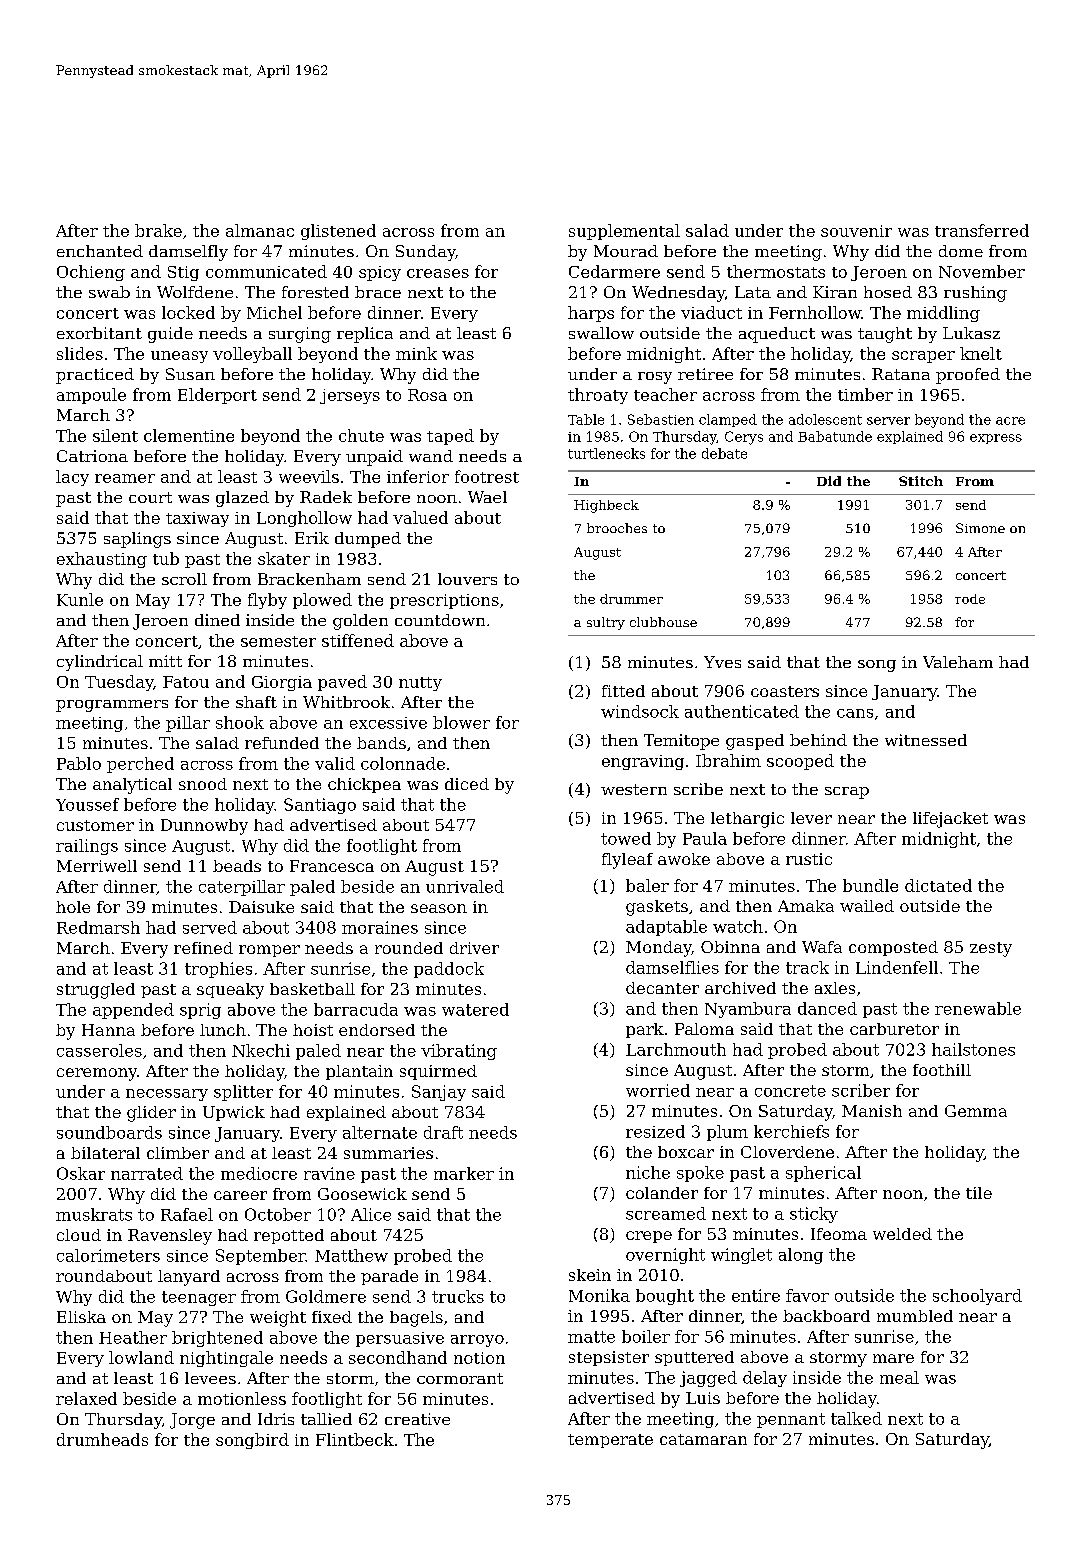 The height and width of the screenshot is (1549, 1091). I want to click on lifejacket, so click(950, 820).
